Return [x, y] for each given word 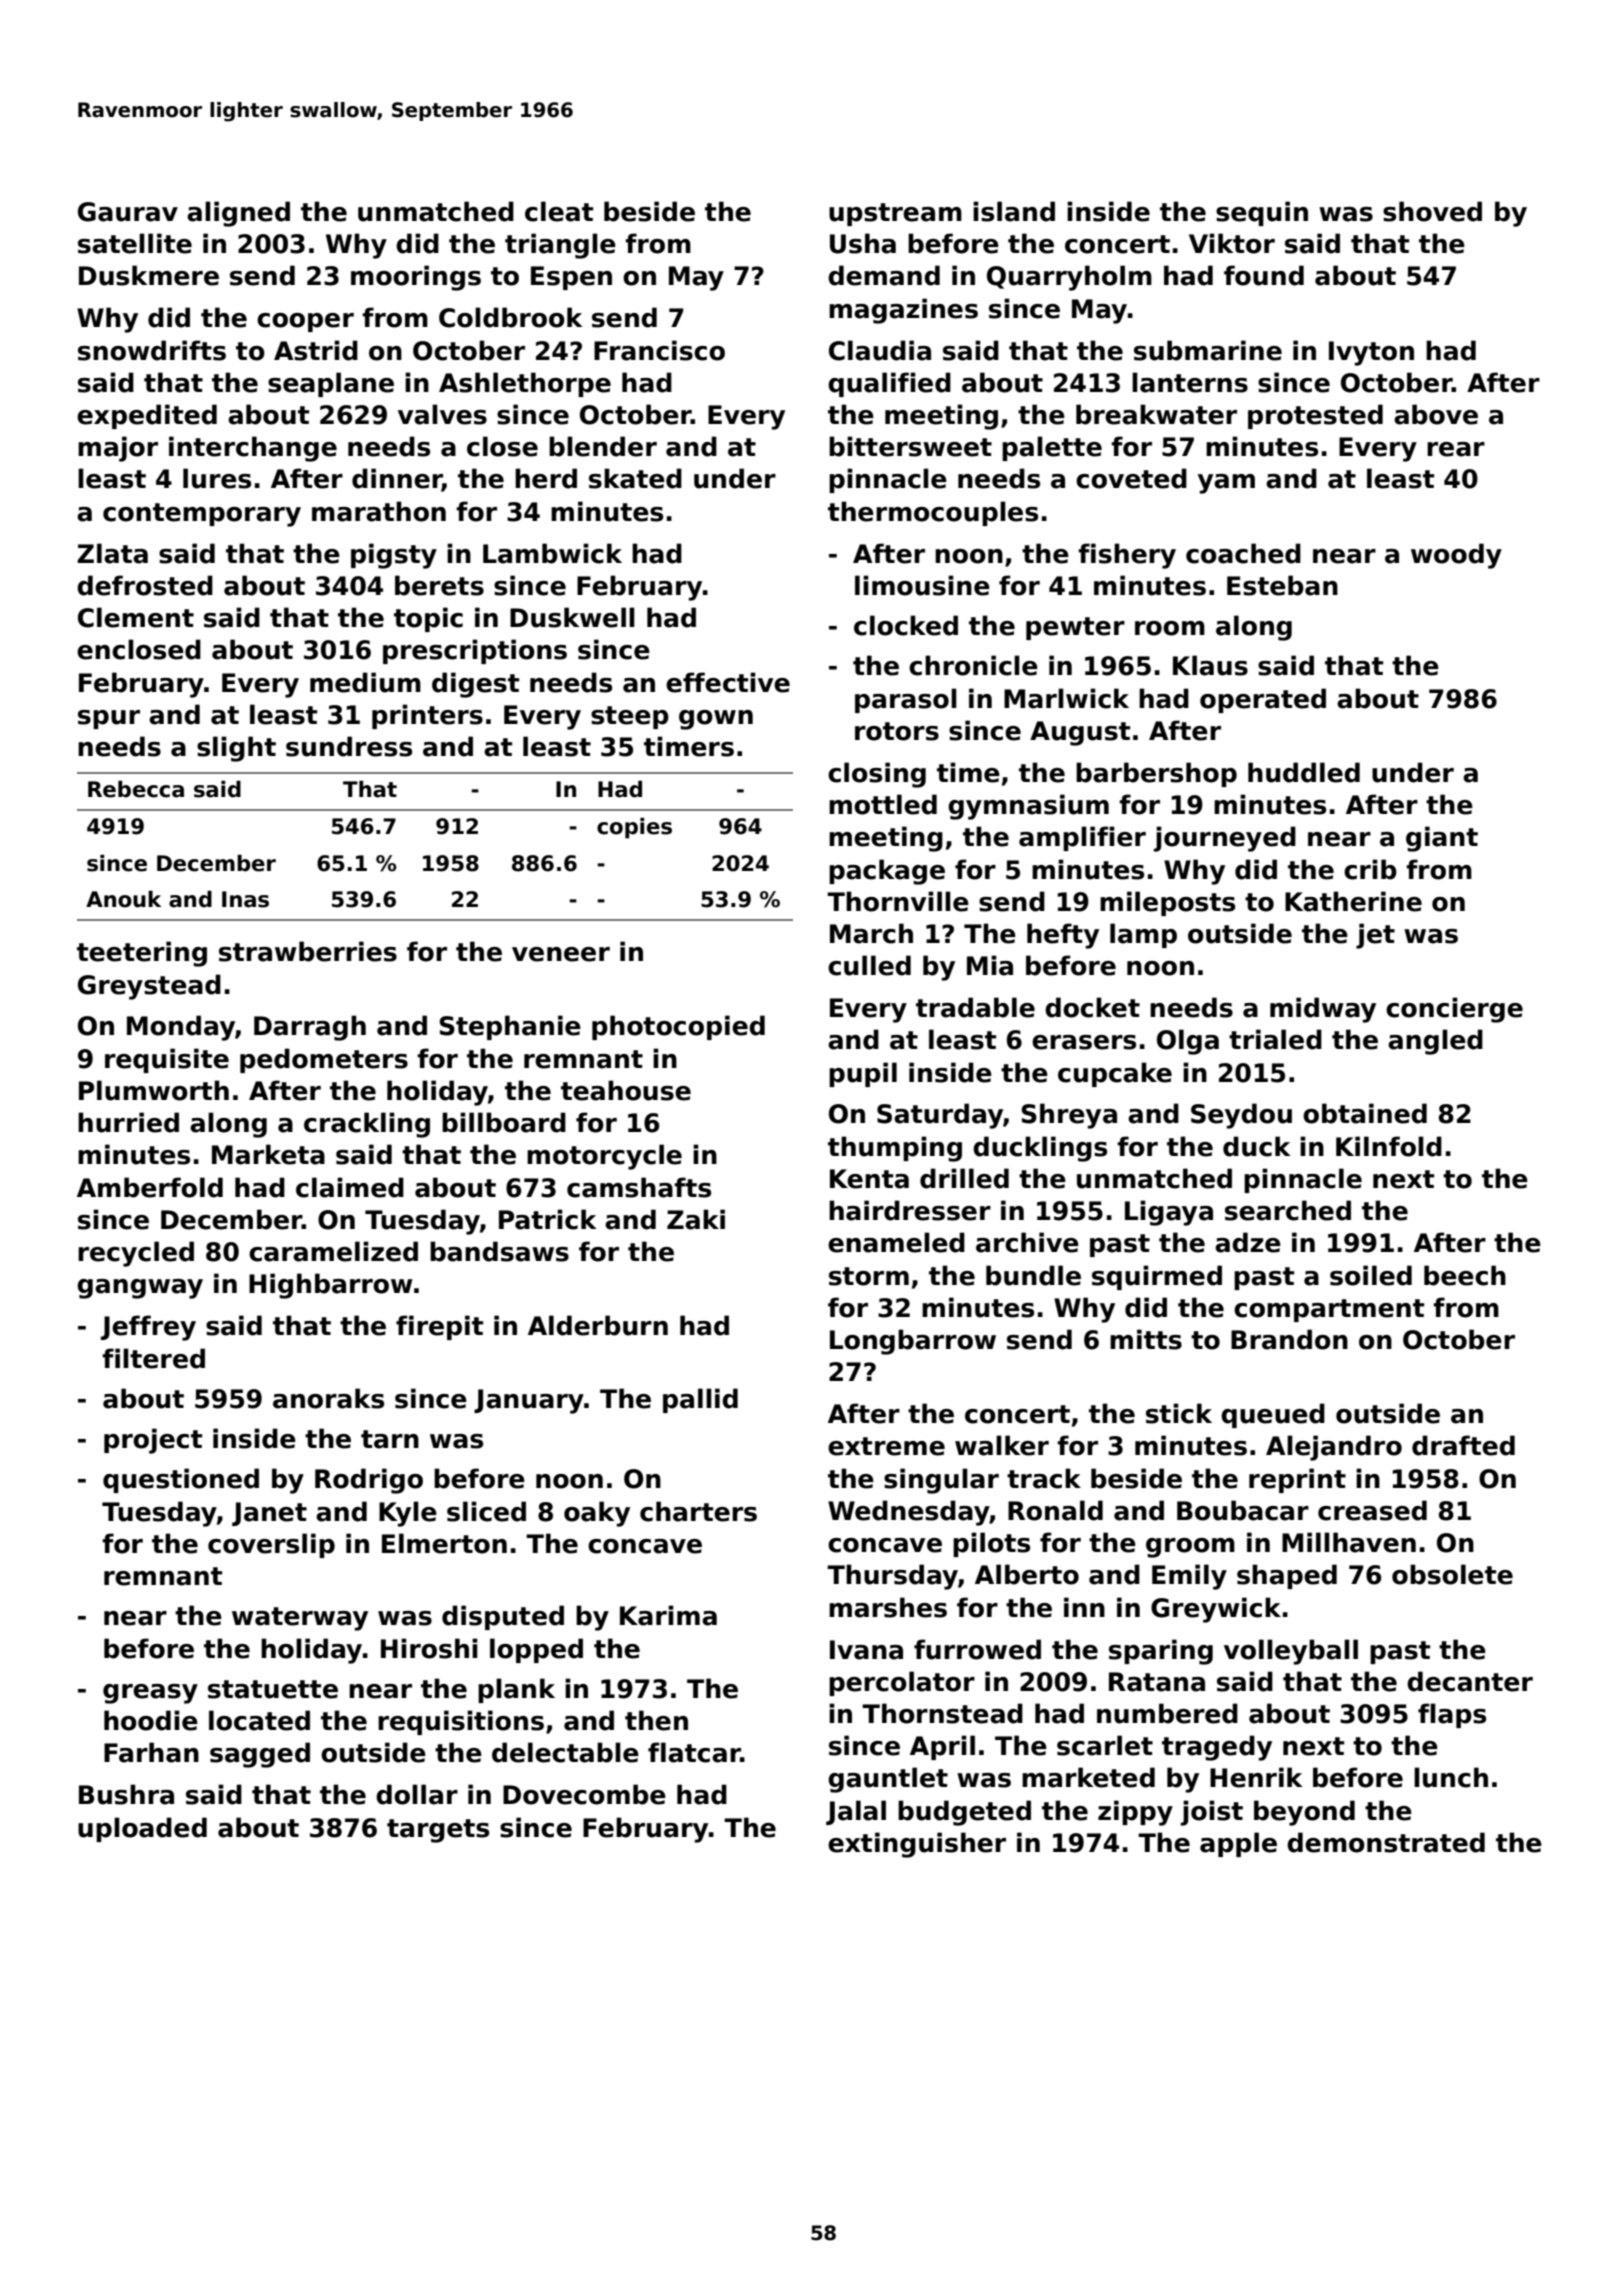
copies [634, 828]
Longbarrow [913, 1342]
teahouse [626, 1090]
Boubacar [1243, 1510]
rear [1456, 449]
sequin [1262, 213]
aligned [238, 214]
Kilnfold [1389, 1146]
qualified [889, 384]
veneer [561, 954]
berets [439, 585]
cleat [559, 211]
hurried [128, 1122]
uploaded [142, 1829]
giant [1442, 839]
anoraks [328, 1398]
